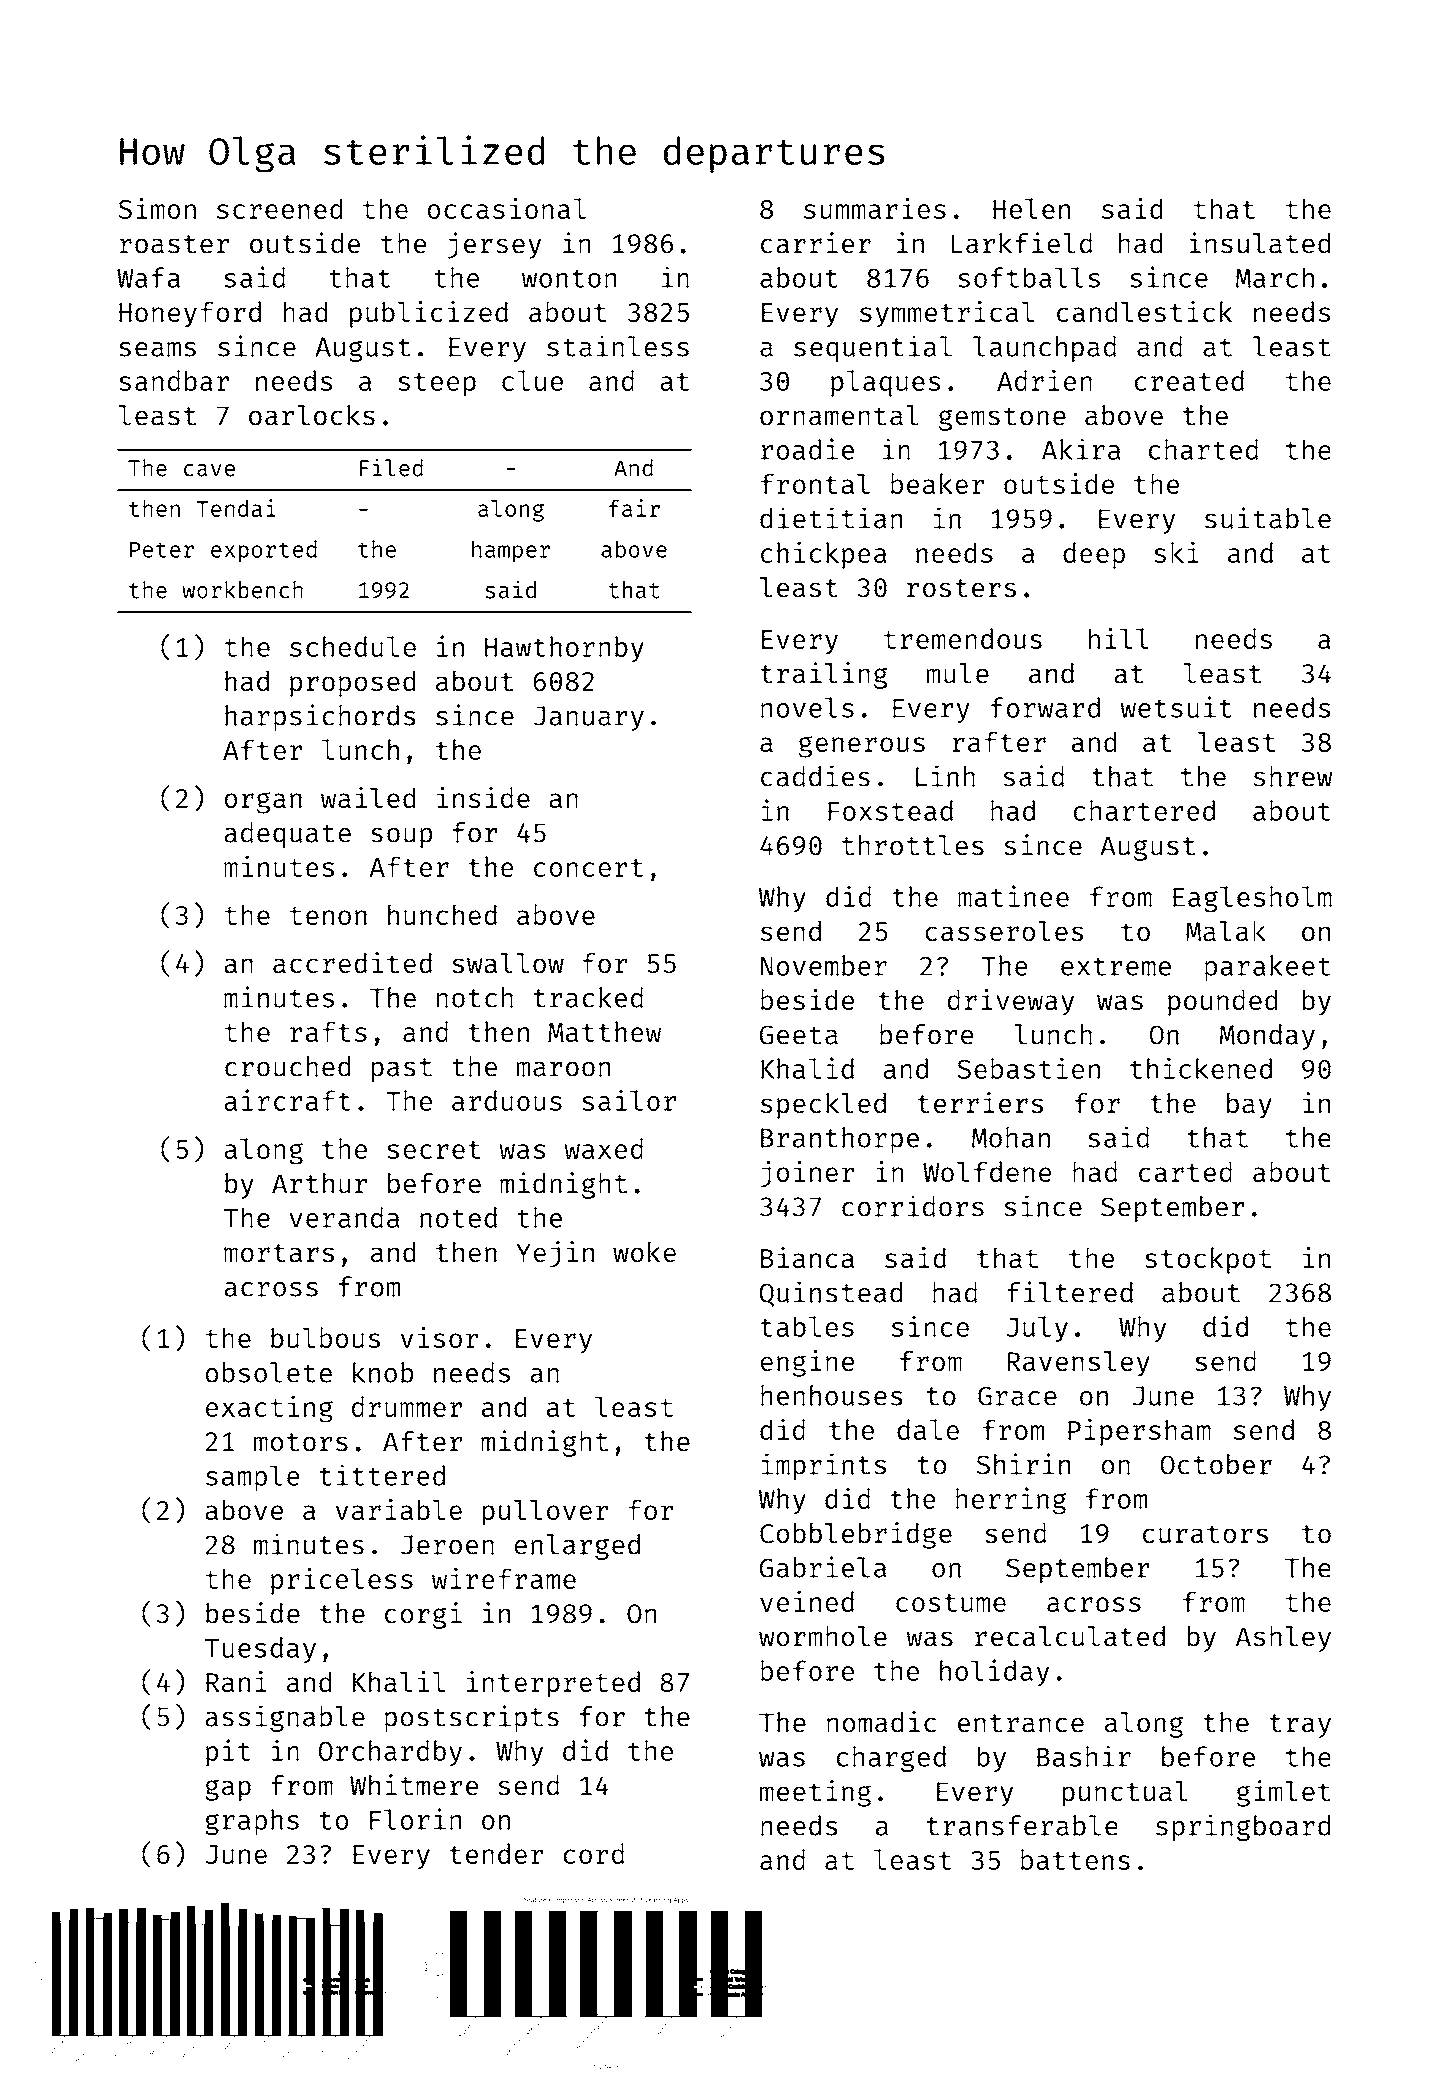 This page has height=2100, width=1450. Describe the element at coordinates (253, 1478) in the page. I see `sample` at that location.
